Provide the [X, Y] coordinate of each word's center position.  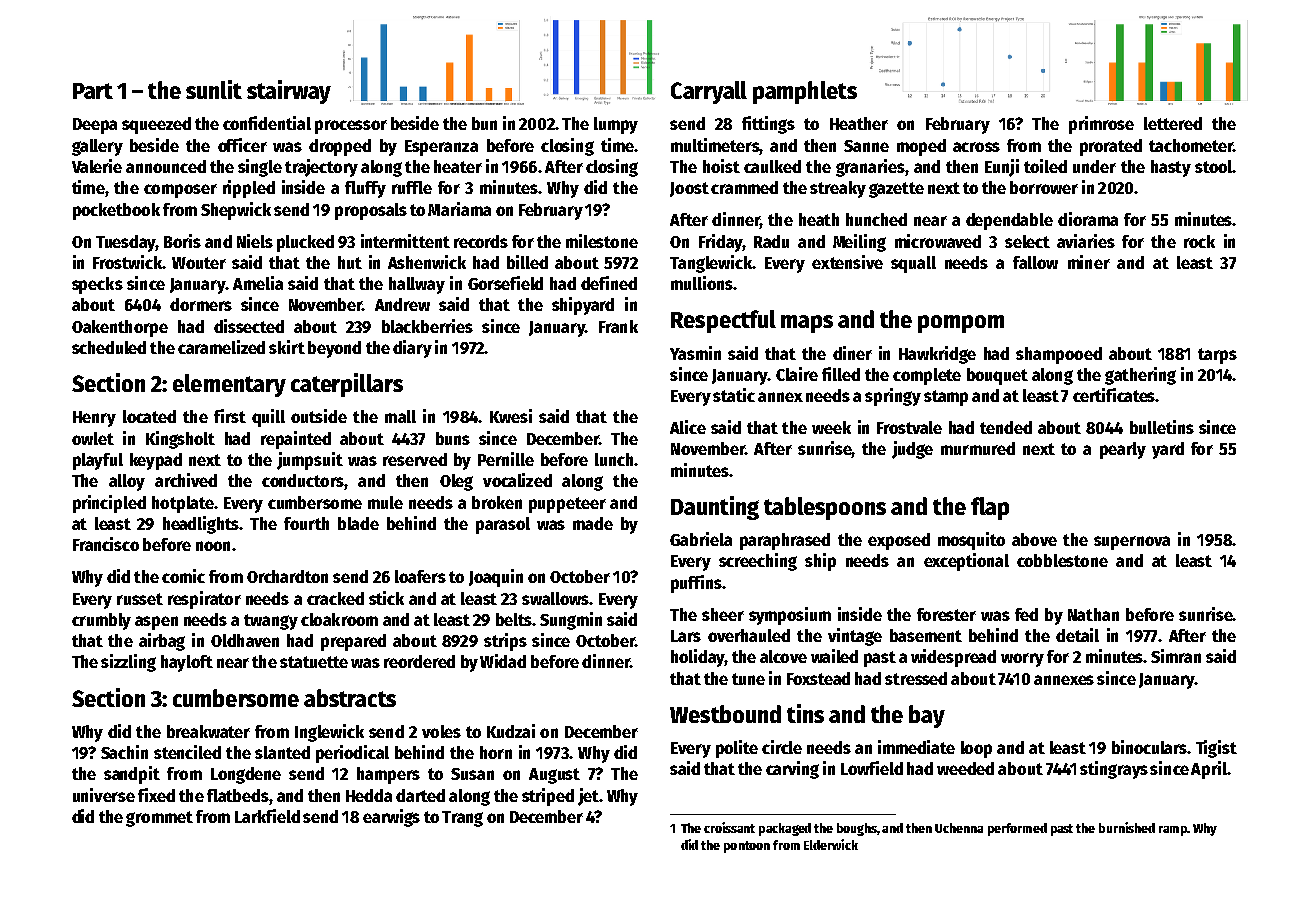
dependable [1009, 221]
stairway [289, 92]
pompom [961, 324]
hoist [721, 166]
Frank [618, 326]
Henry [94, 419]
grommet [159, 819]
